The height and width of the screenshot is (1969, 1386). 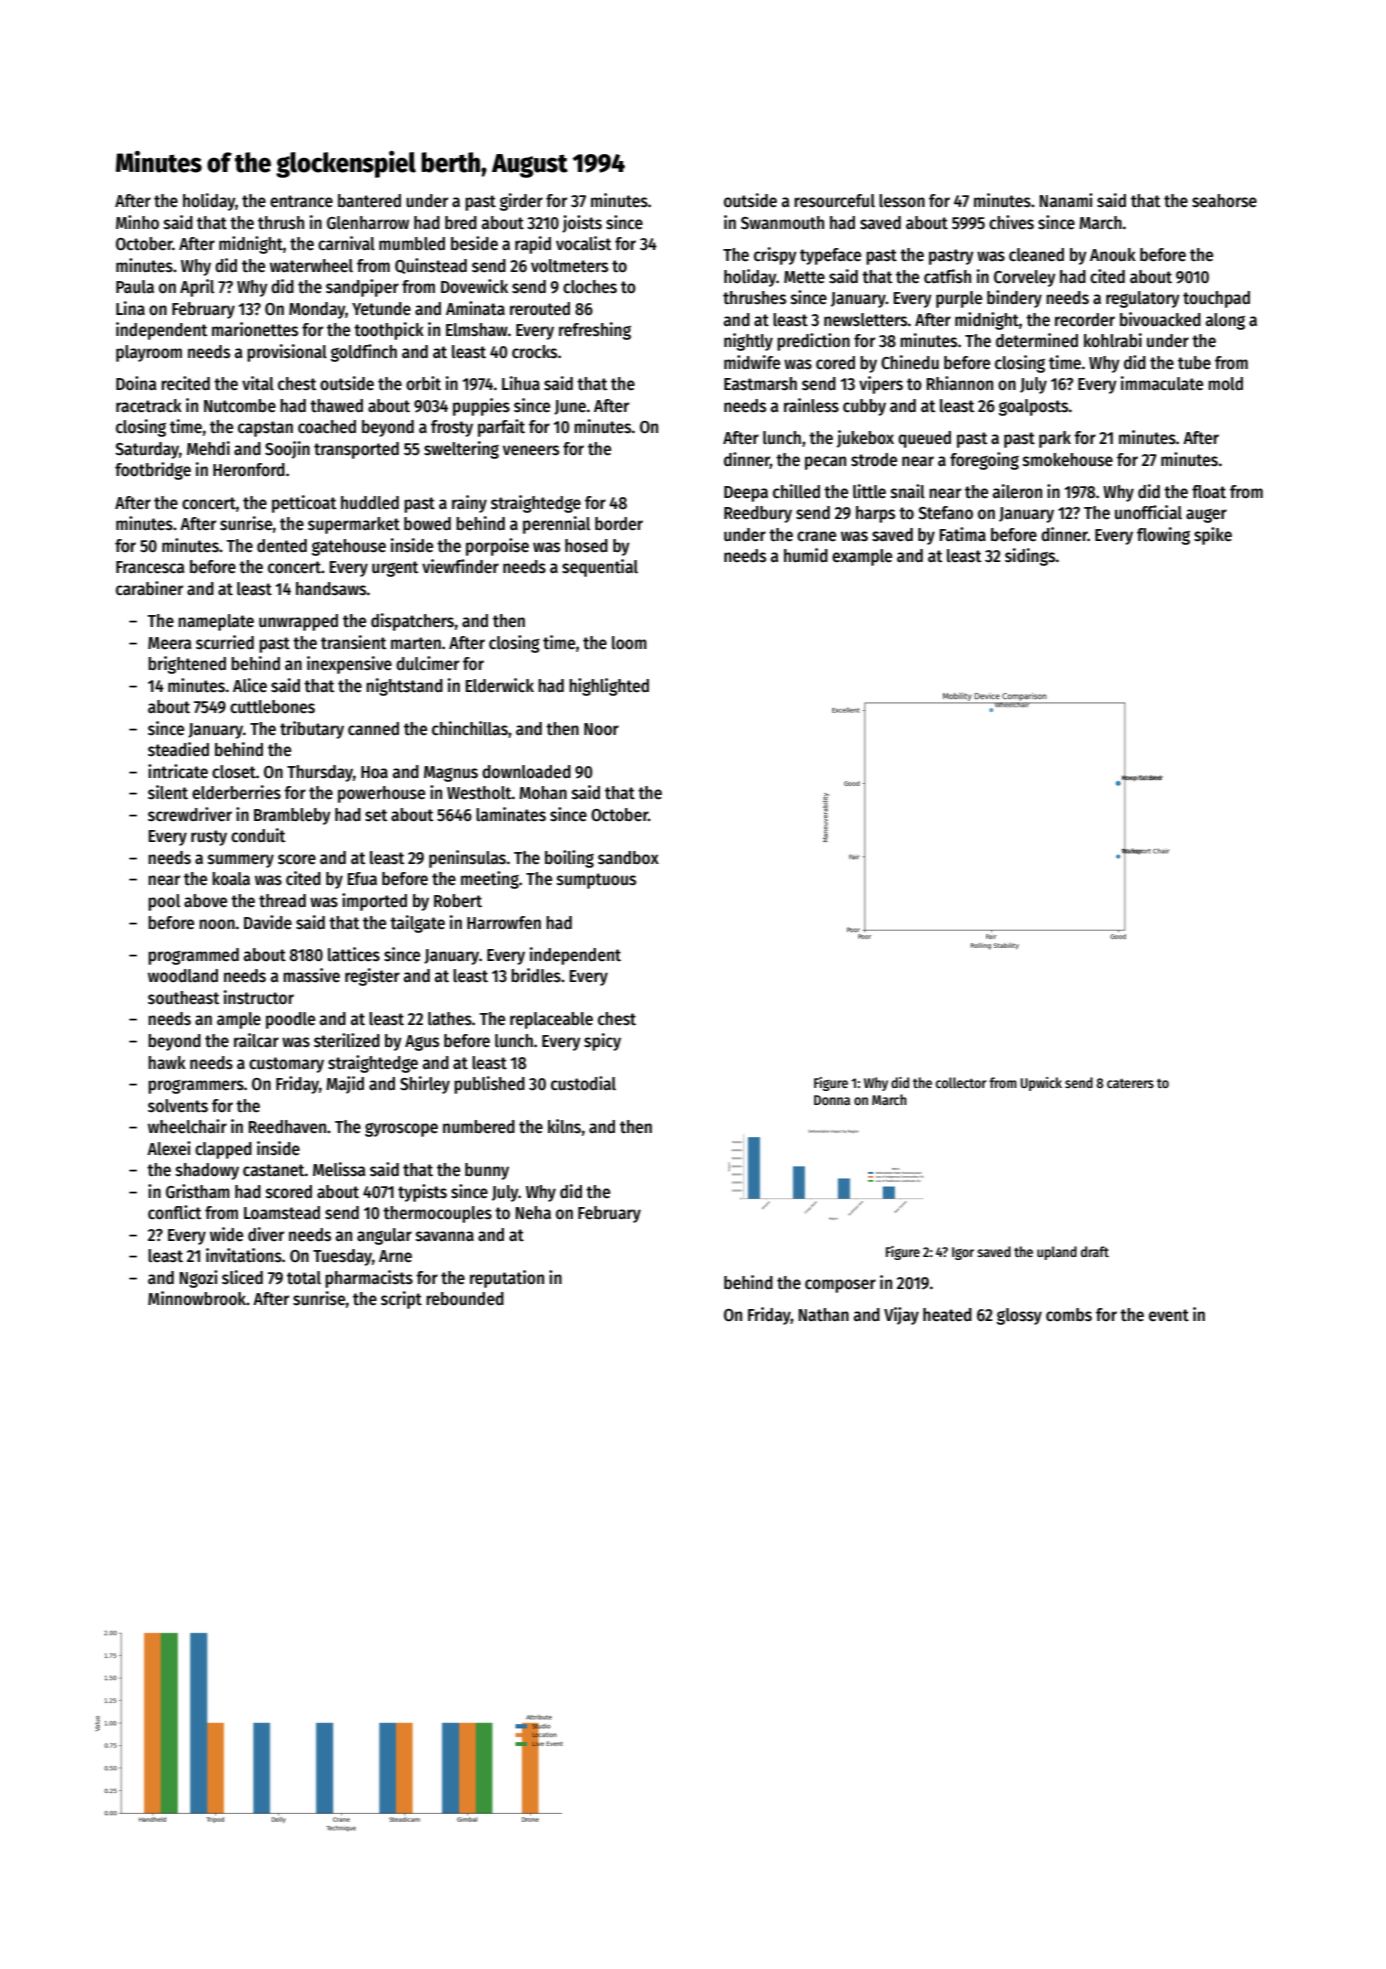 What do you see at coordinates (364, 353) in the screenshot?
I see `goldfinch` at bounding box center [364, 353].
